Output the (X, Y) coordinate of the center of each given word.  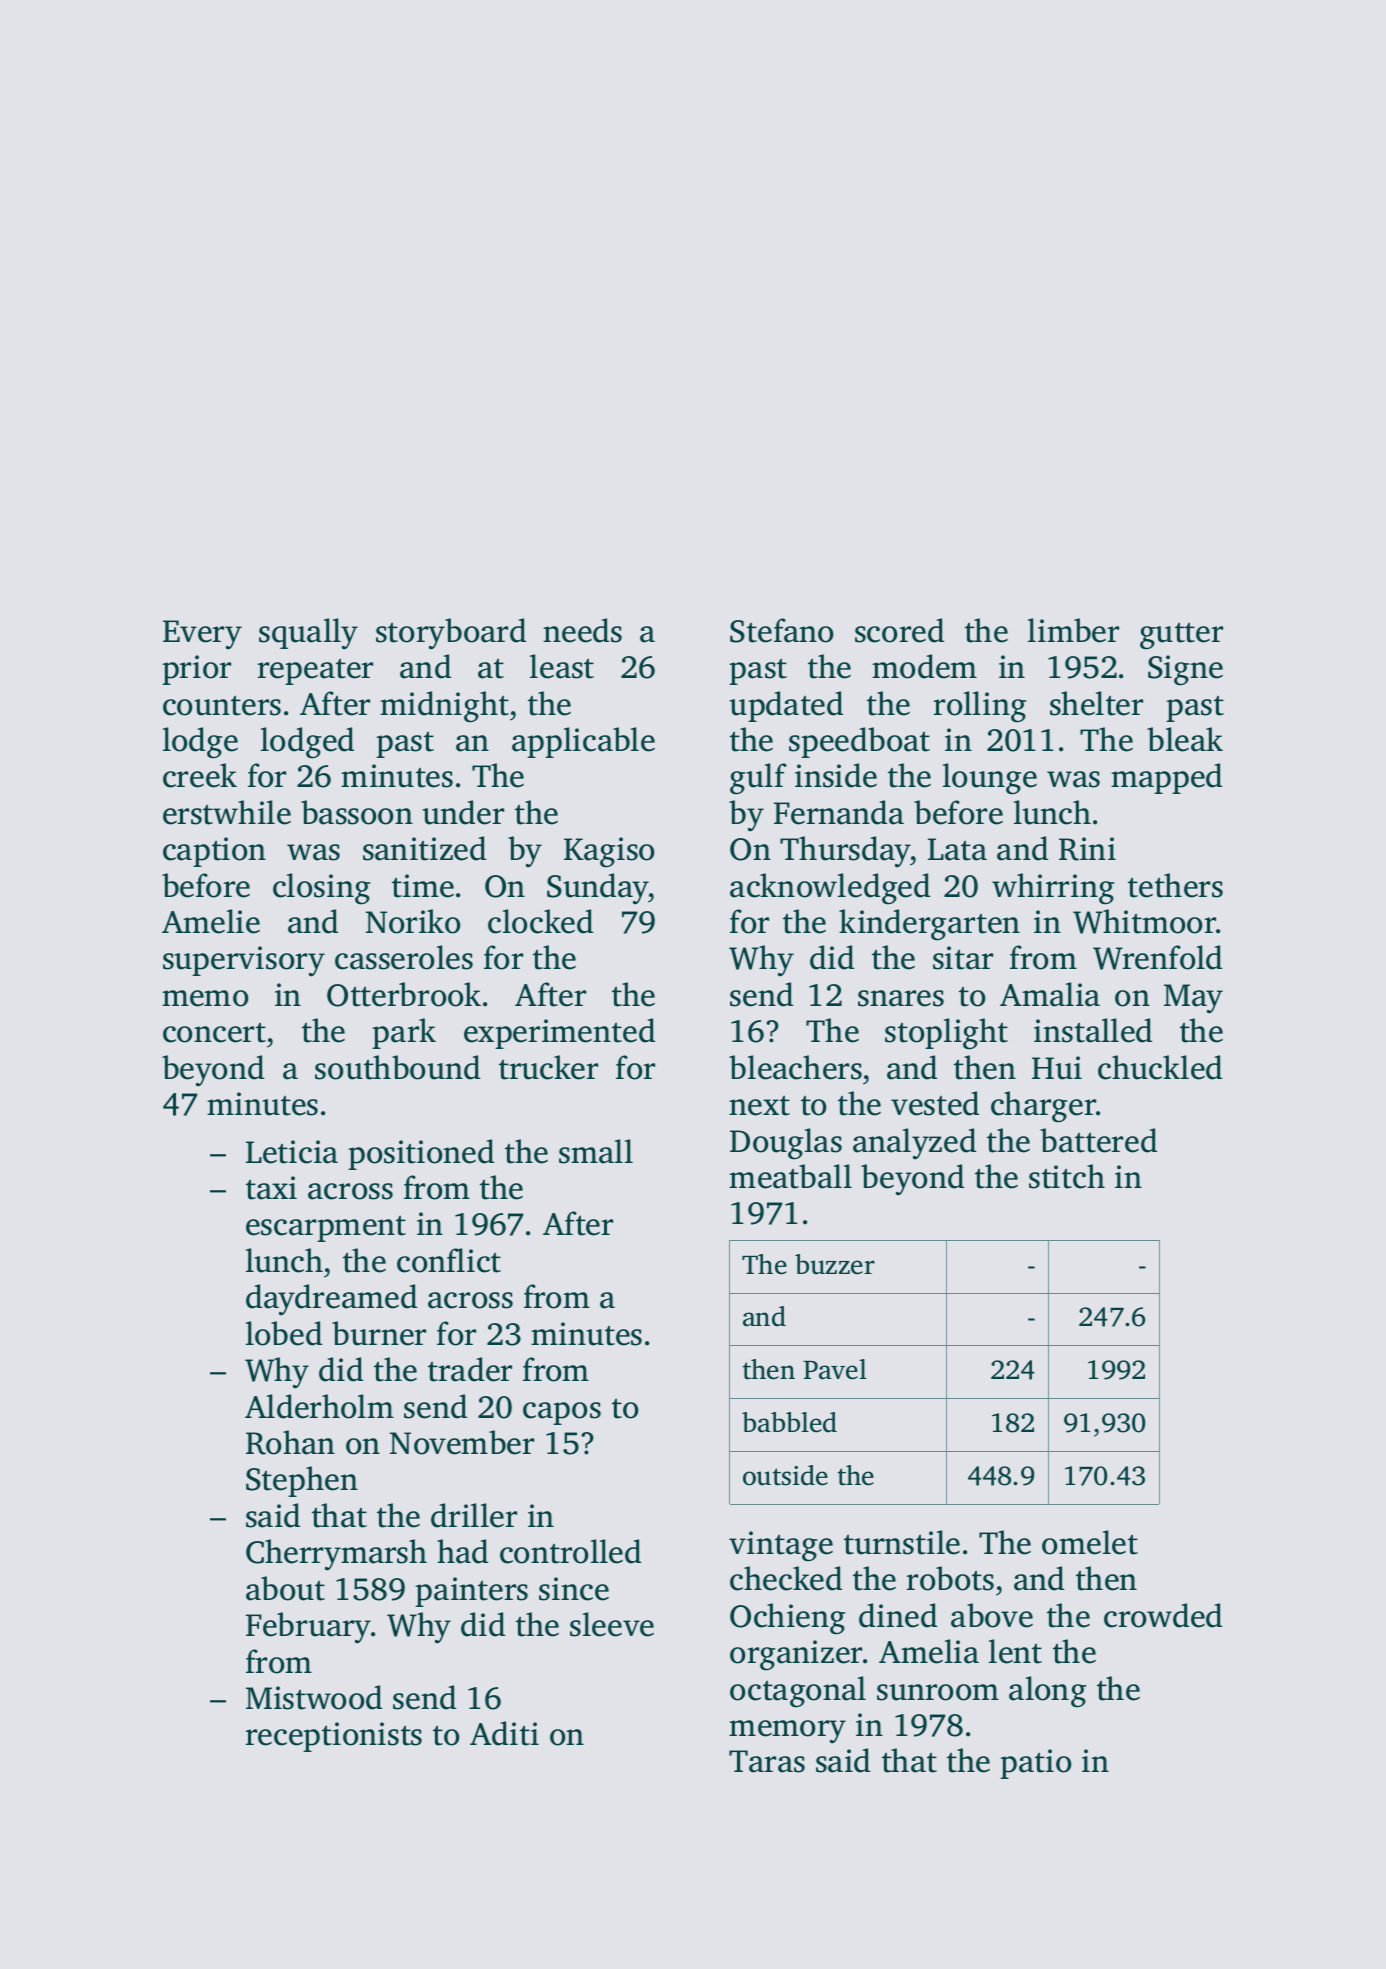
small (596, 1151)
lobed (284, 1333)
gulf (758, 779)
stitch (1067, 1176)
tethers (1175, 885)
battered (1098, 1140)
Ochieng (787, 1619)
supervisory (244, 961)
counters (222, 706)
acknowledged (830, 889)
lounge (990, 779)
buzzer (835, 1264)
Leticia (292, 1152)
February (308, 1628)
